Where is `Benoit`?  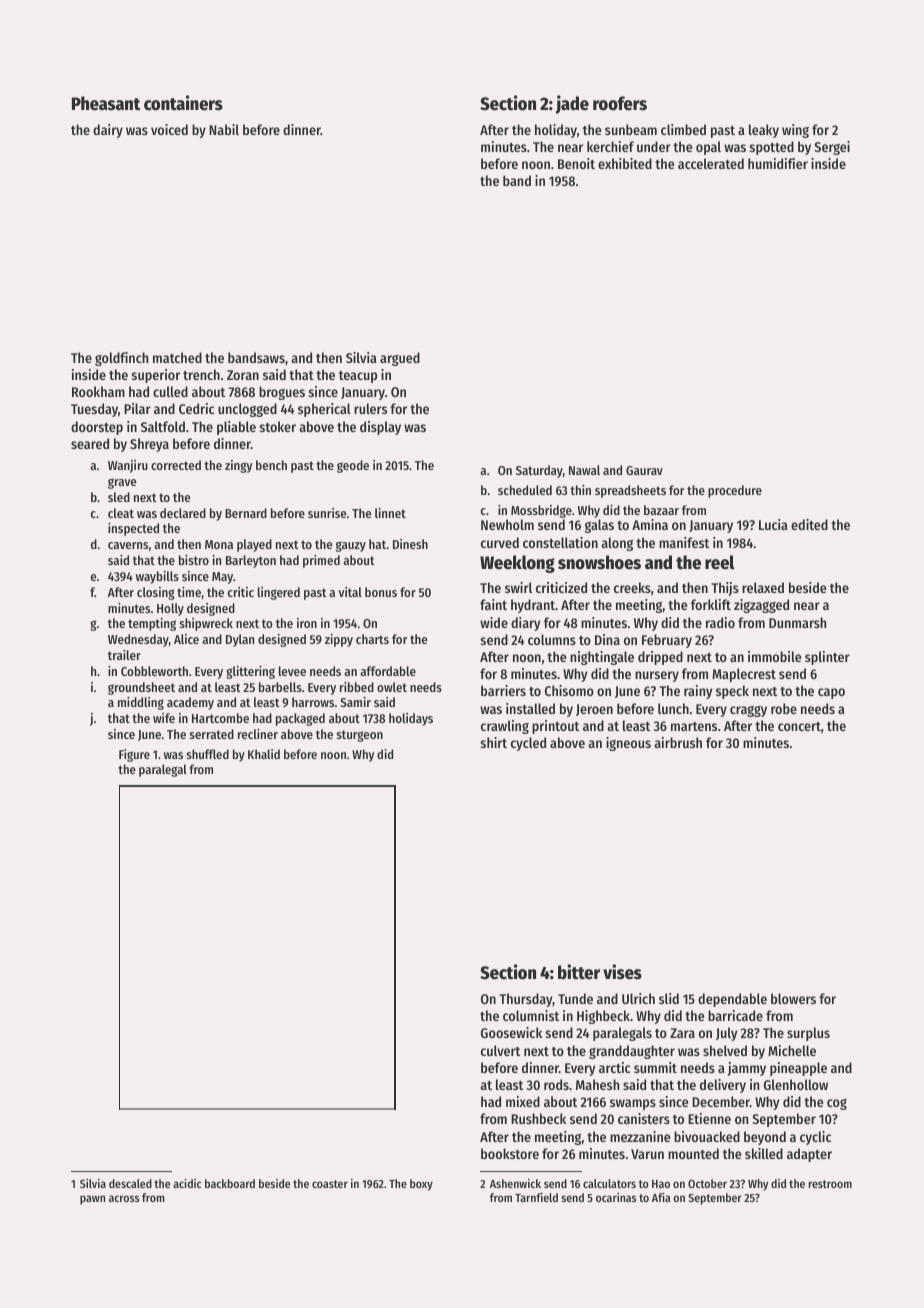 Benoit is located at coordinates (576, 163).
